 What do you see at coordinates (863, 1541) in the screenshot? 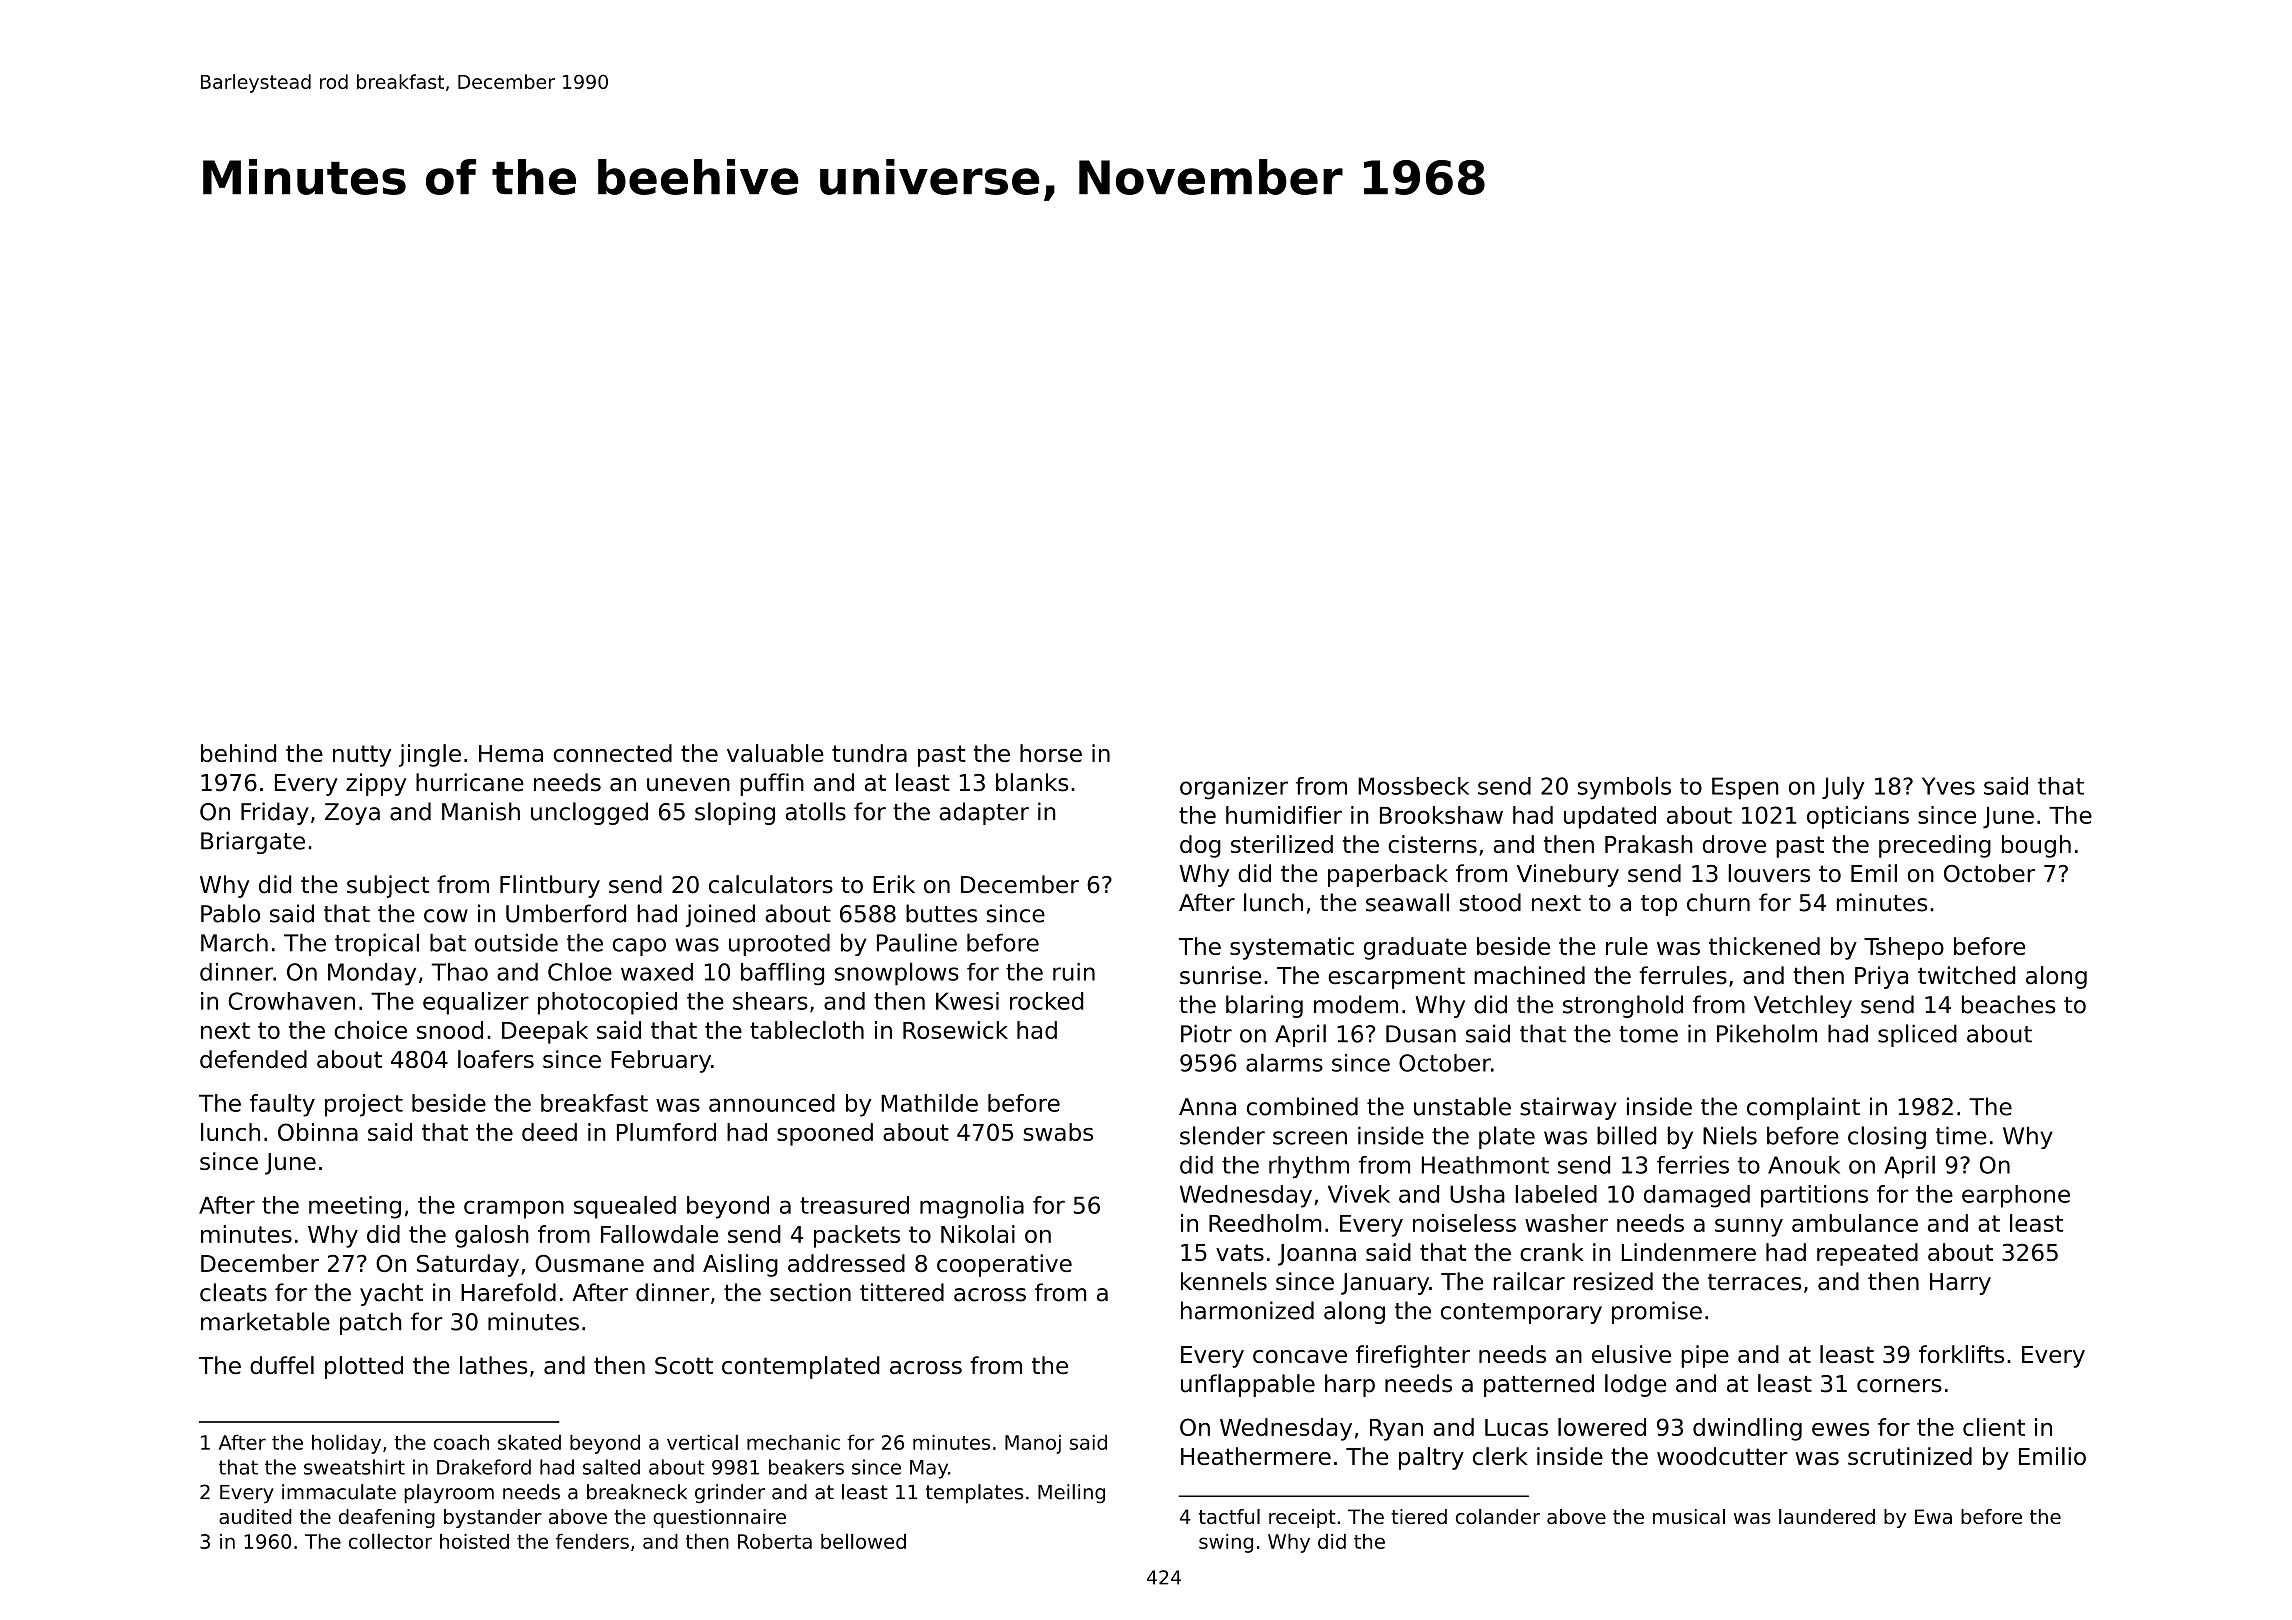
I see `bellowed` at bounding box center [863, 1541].
